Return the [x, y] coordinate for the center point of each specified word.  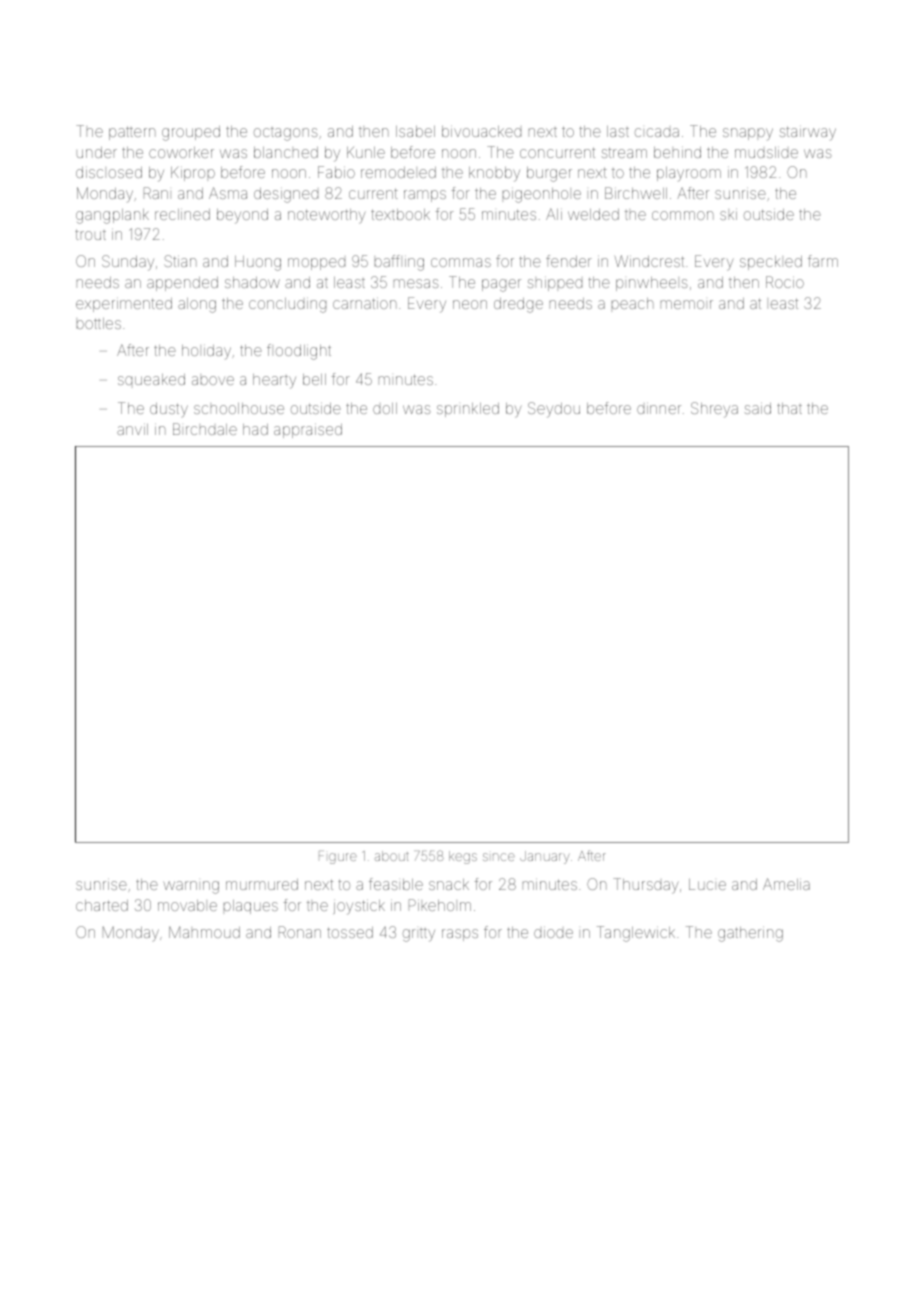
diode [553, 933]
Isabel [415, 131]
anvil [132, 429]
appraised [308, 431]
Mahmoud [204, 932]
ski [728, 215]
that [789, 408]
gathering [750, 934]
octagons [286, 134]
